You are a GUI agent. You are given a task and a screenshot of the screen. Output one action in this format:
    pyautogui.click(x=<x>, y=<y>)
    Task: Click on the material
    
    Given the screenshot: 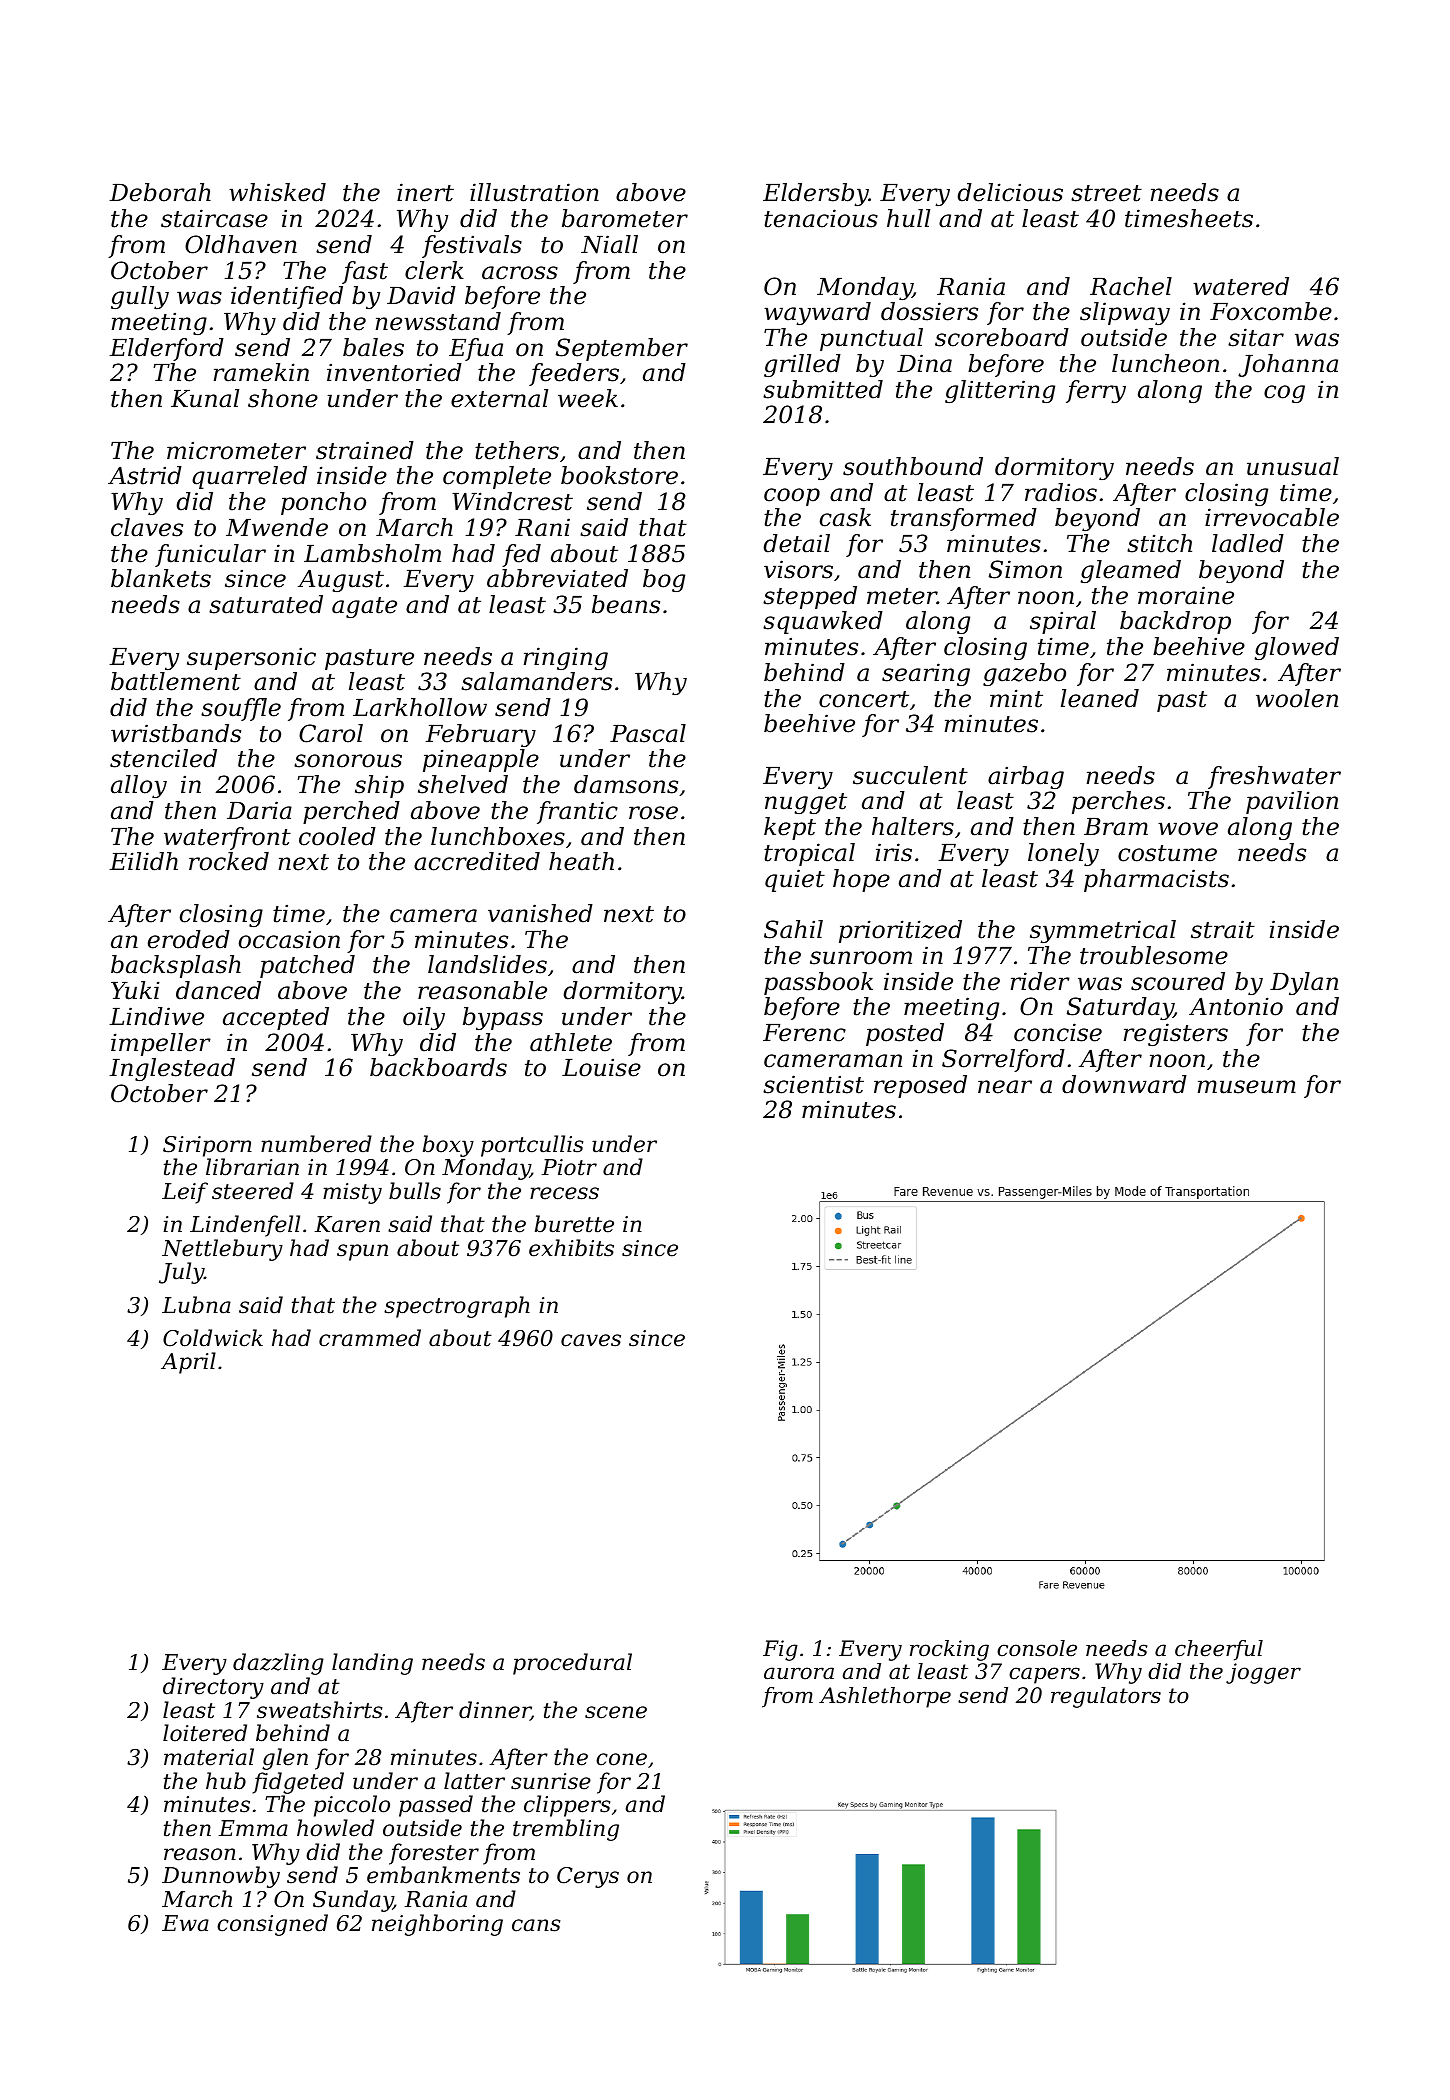 What is the action you would take?
    pyautogui.click(x=209, y=1757)
